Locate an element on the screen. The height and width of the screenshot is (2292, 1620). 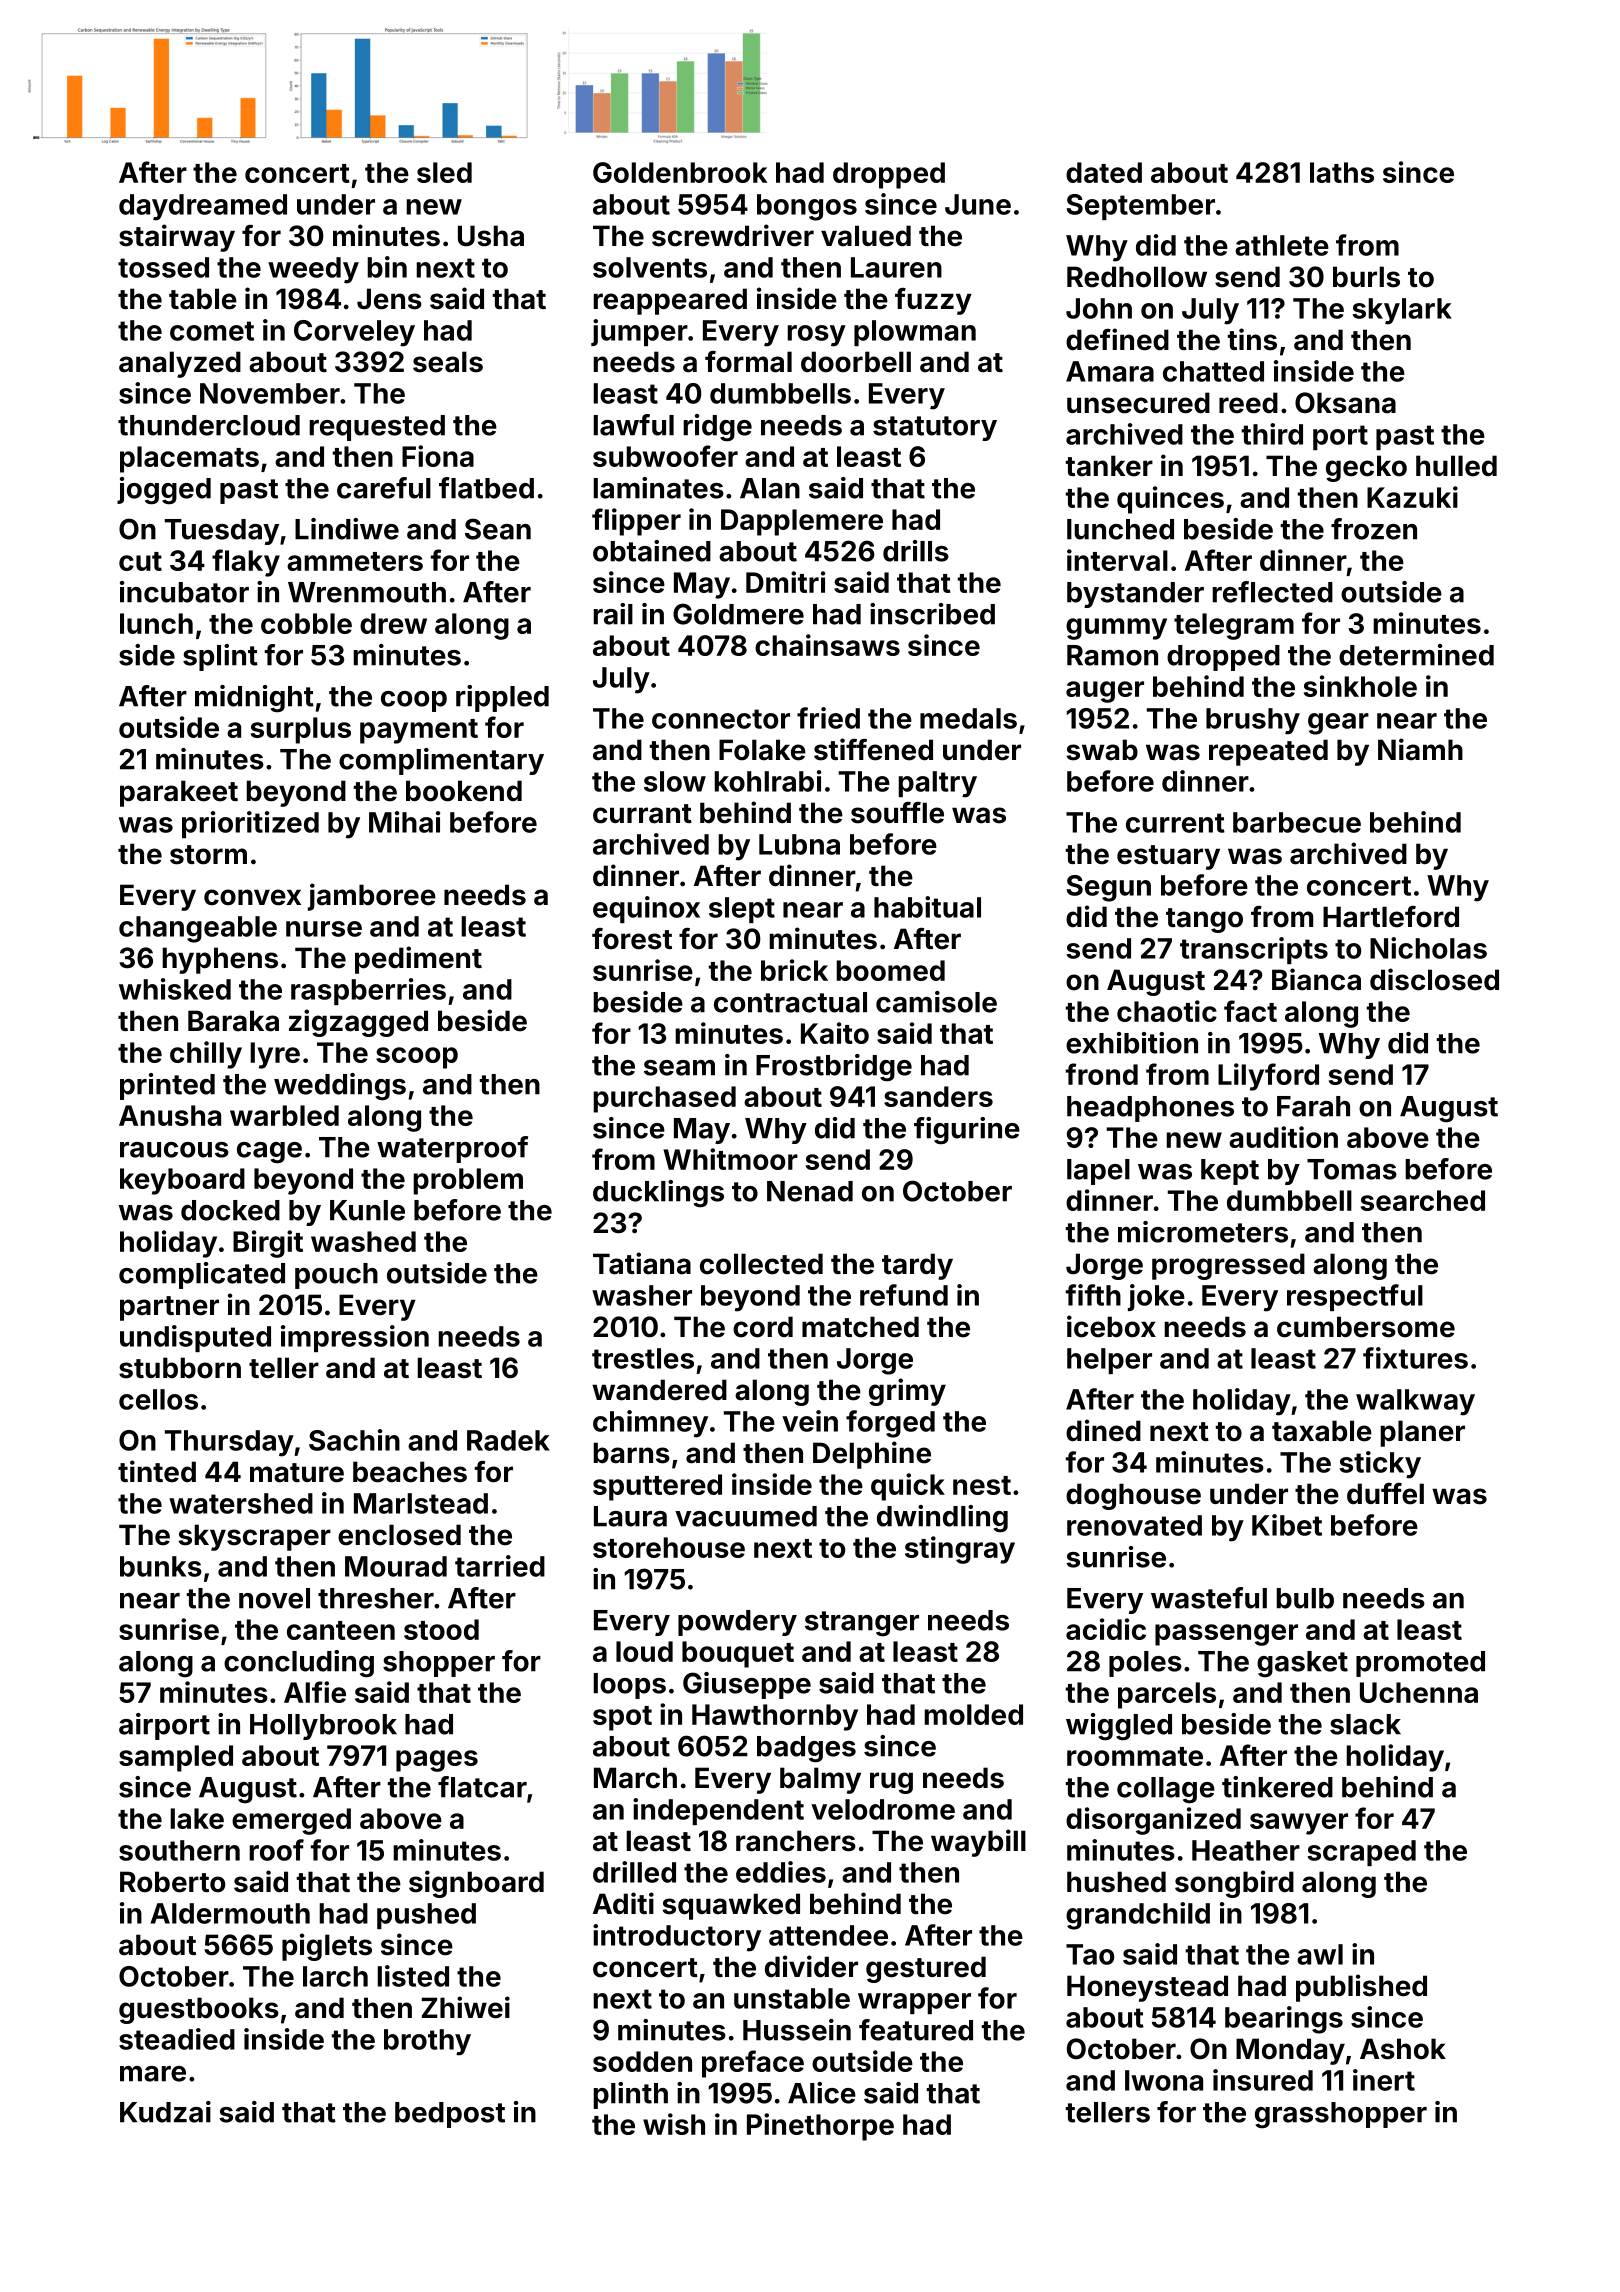
convex is located at coordinates (252, 897).
